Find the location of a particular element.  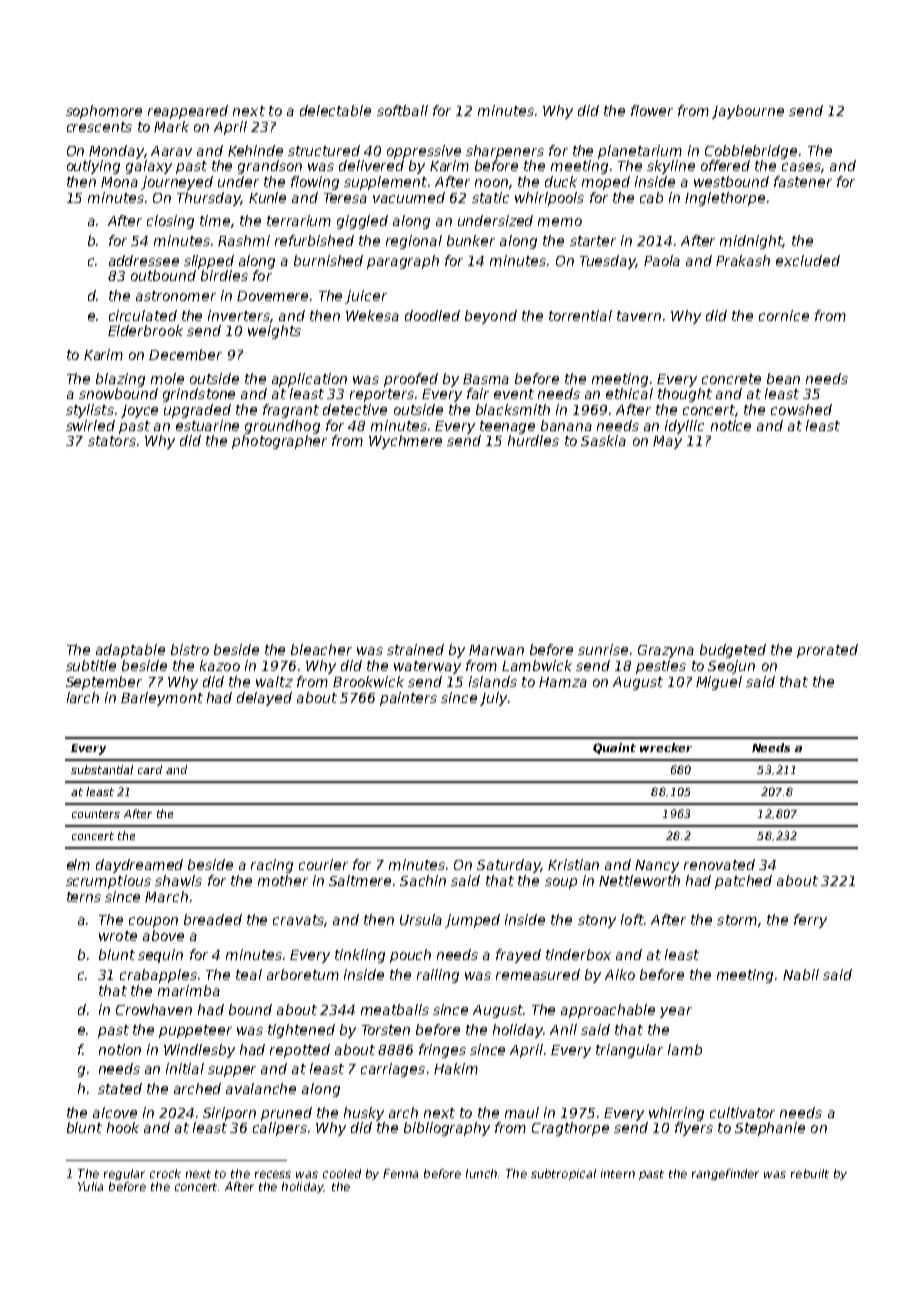

delectable is located at coordinates (335, 110).
